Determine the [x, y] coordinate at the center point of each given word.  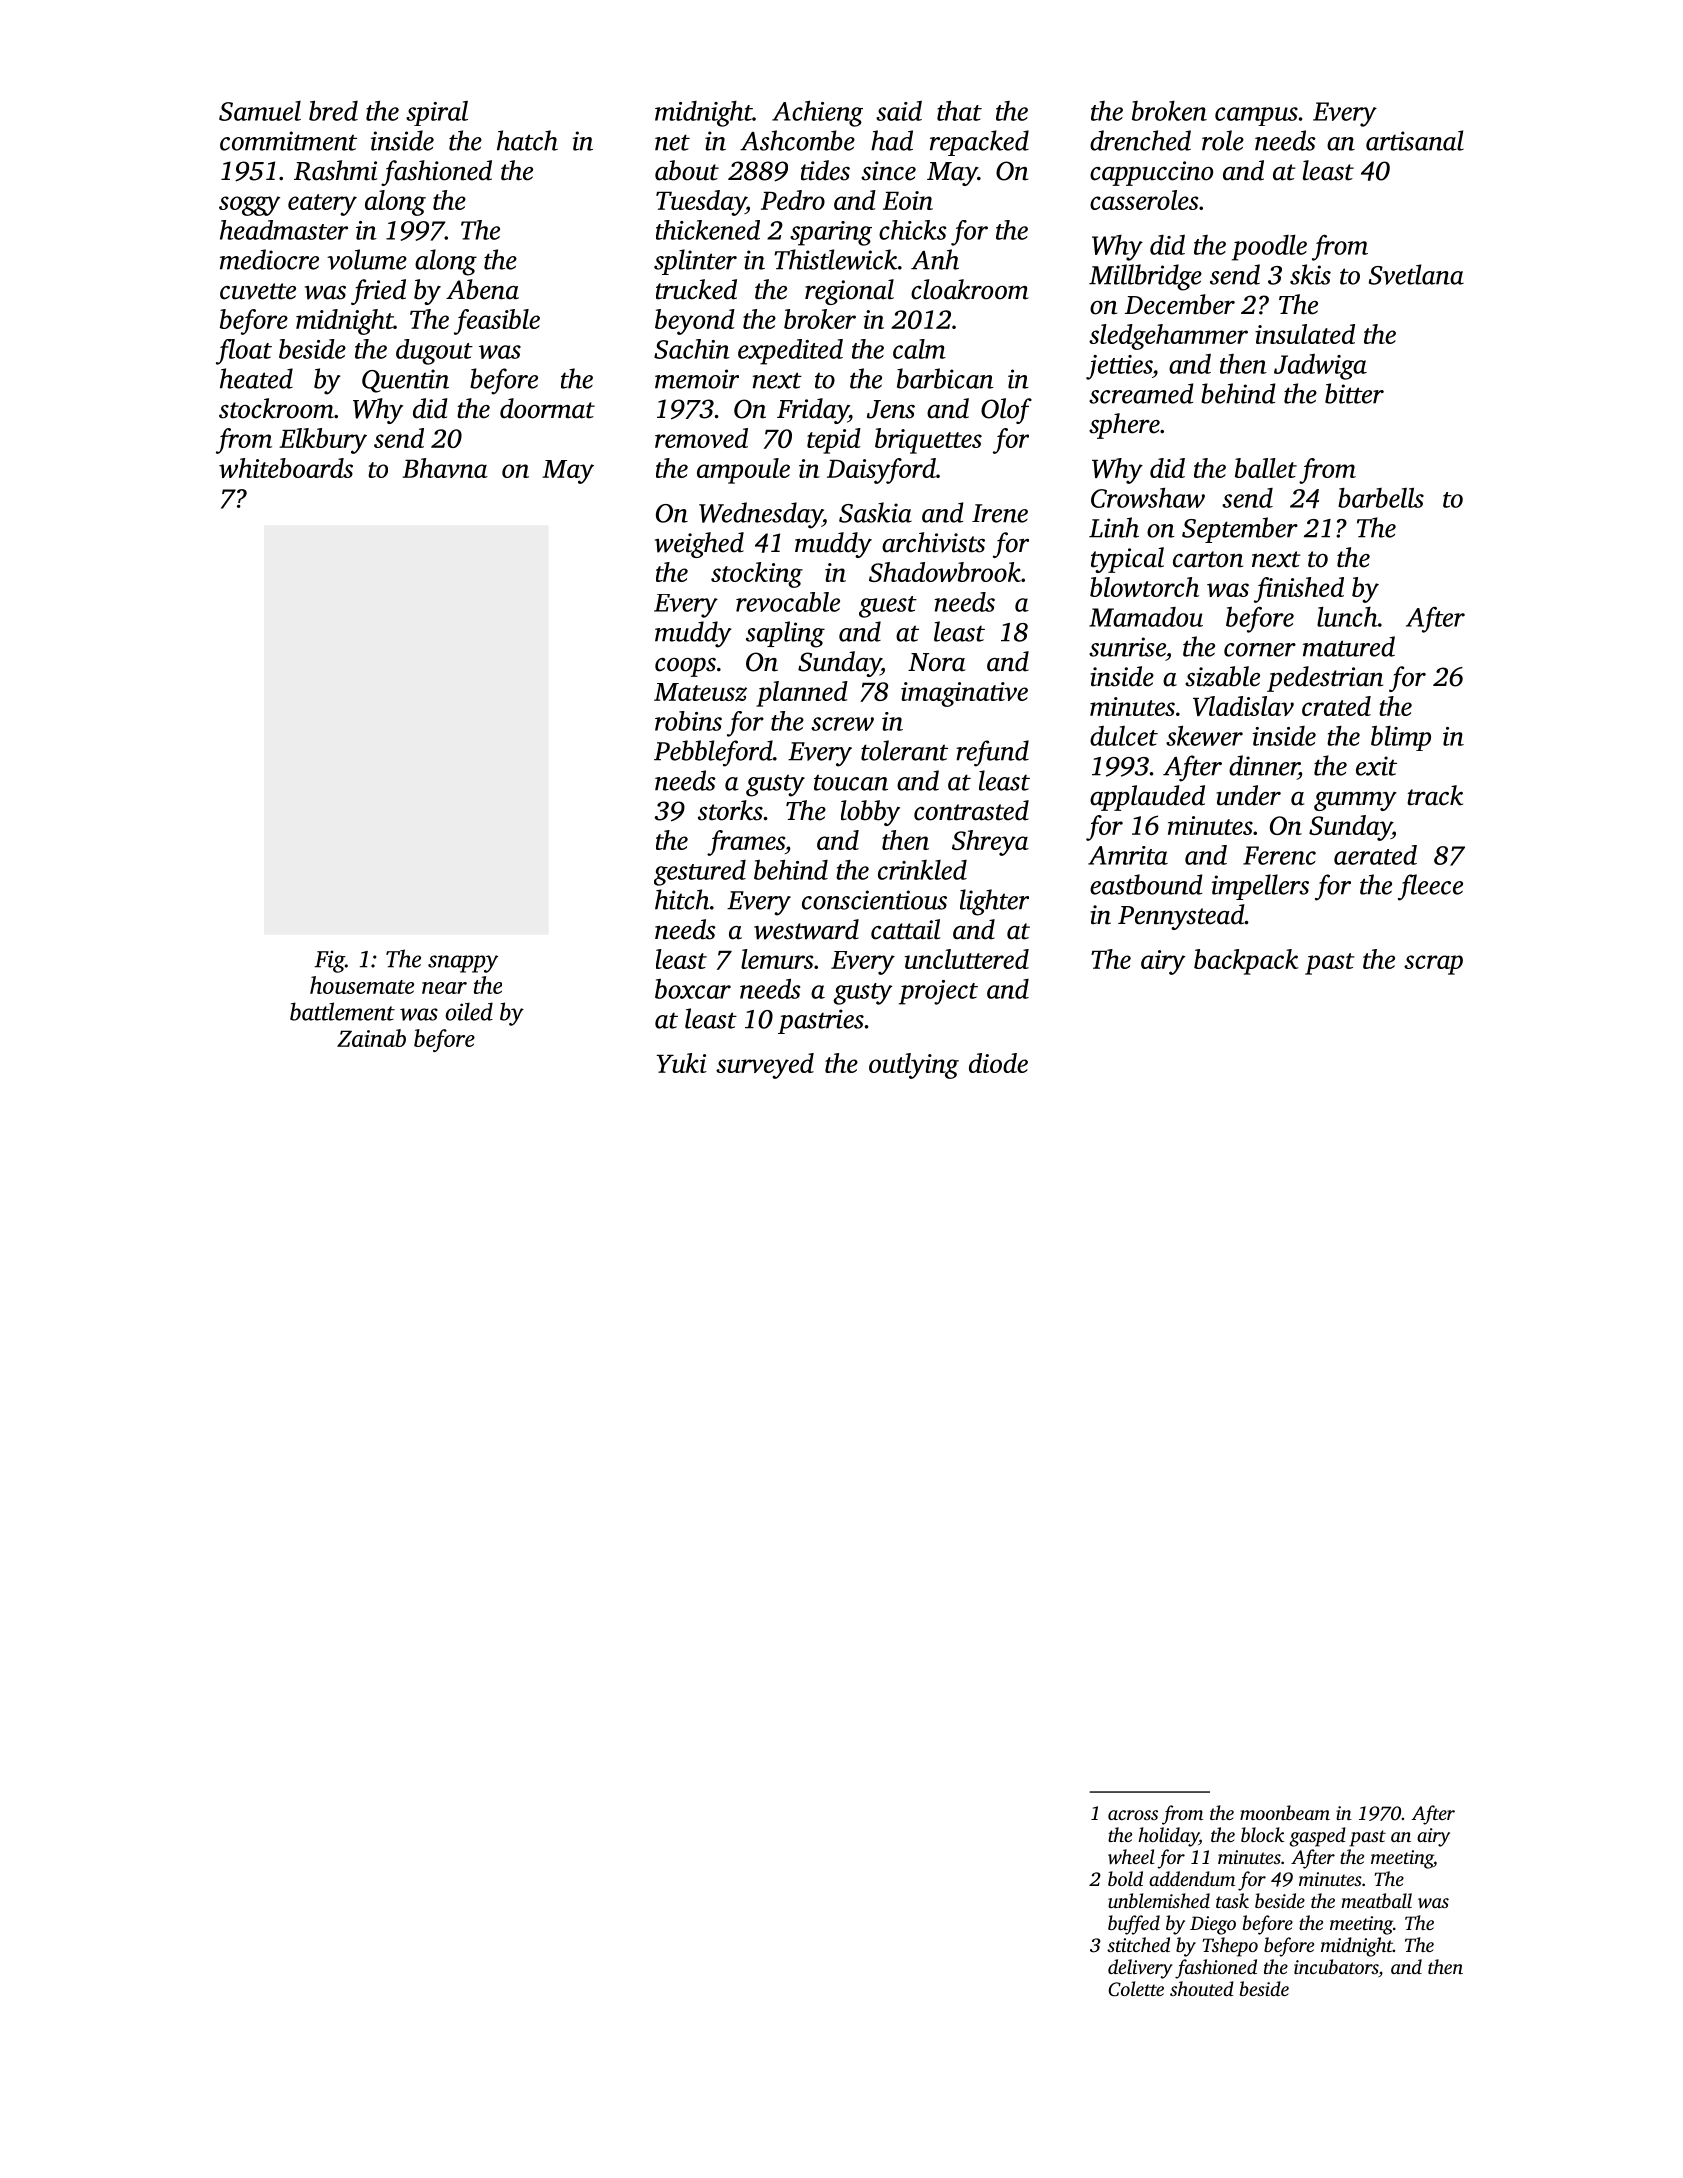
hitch [682, 899]
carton [1208, 559]
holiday [1168, 1837]
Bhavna [445, 468]
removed [701, 438]
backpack [1246, 962]
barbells [1381, 498]
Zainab [371, 1038]
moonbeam [1285, 1812]
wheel [1131, 1856]
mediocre [269, 259]
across [1133, 1815]
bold [1125, 1878]
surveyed [765, 1066]
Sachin [692, 349]
